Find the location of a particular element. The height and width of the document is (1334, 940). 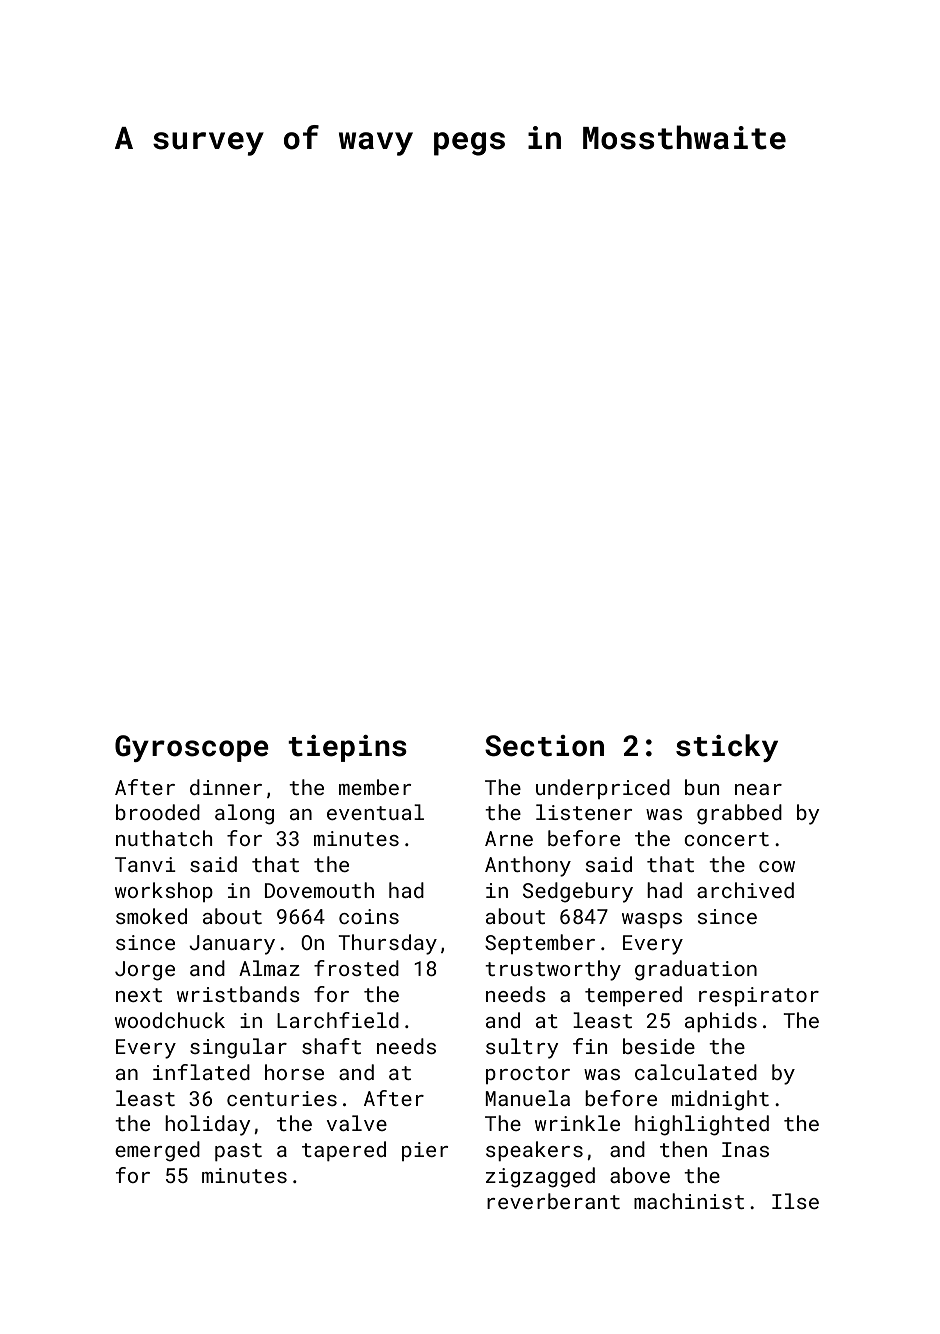

sticky is located at coordinates (727, 748).
